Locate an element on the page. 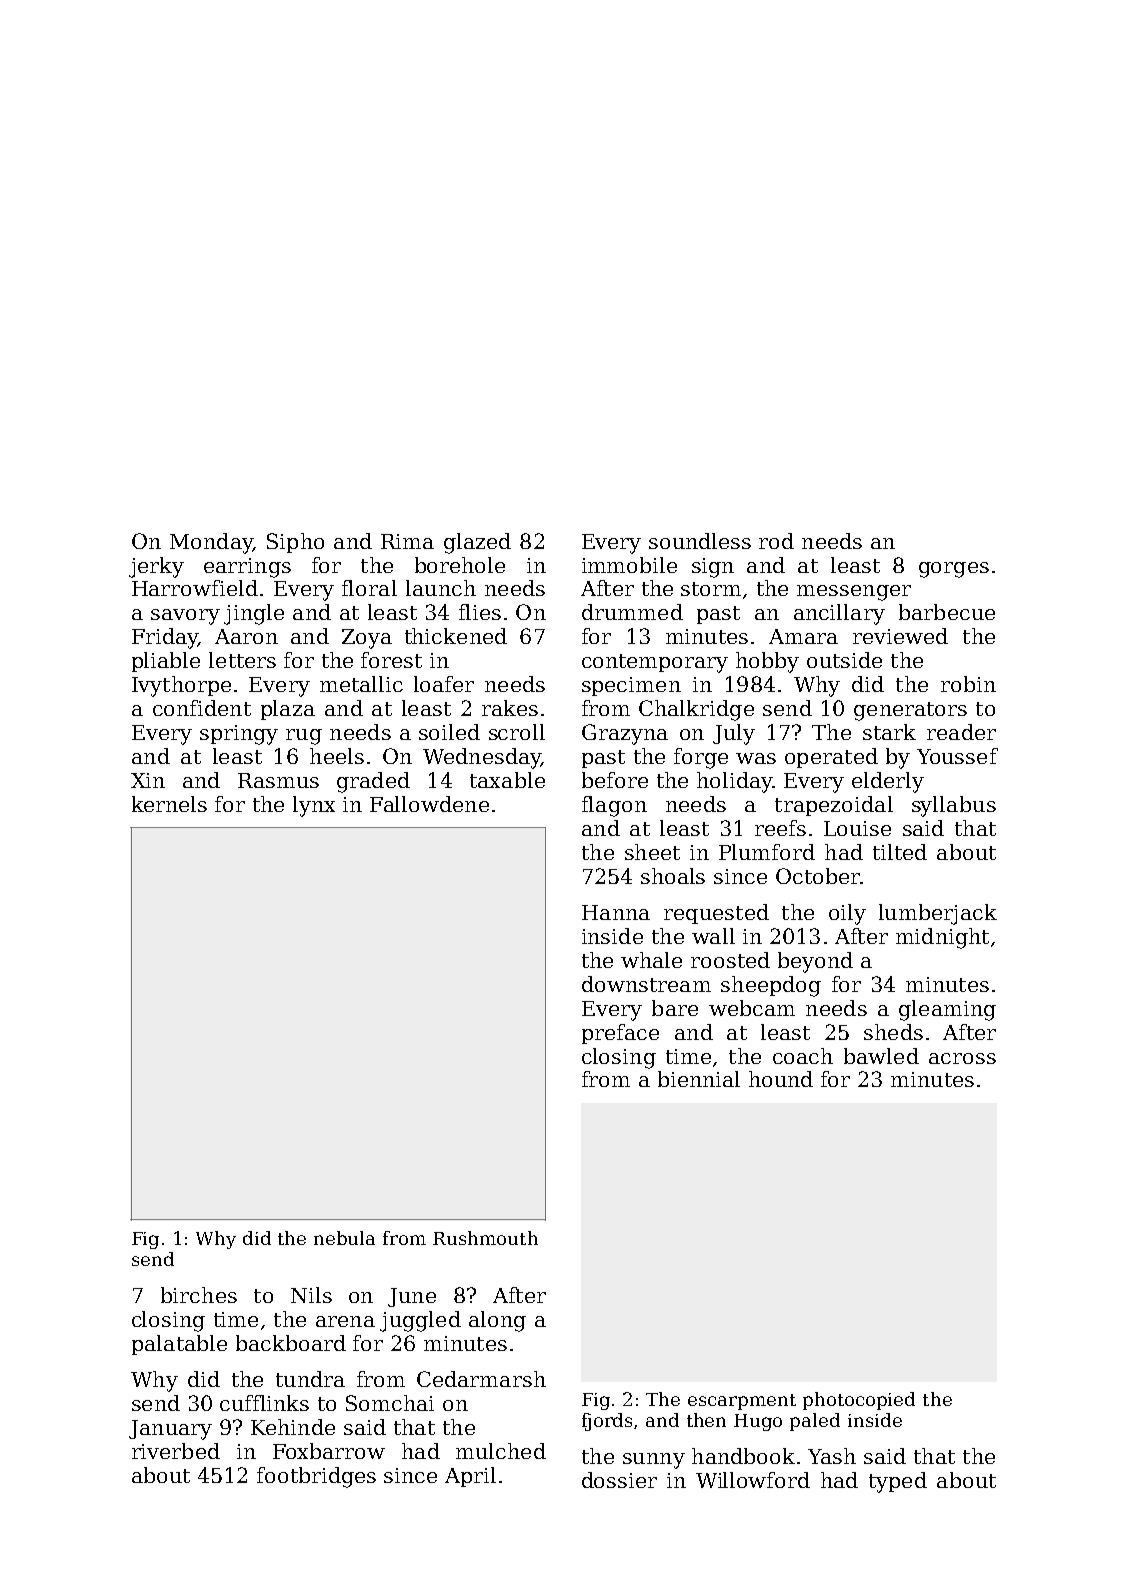 The image size is (1127, 1594). biennial is located at coordinates (699, 1079).
